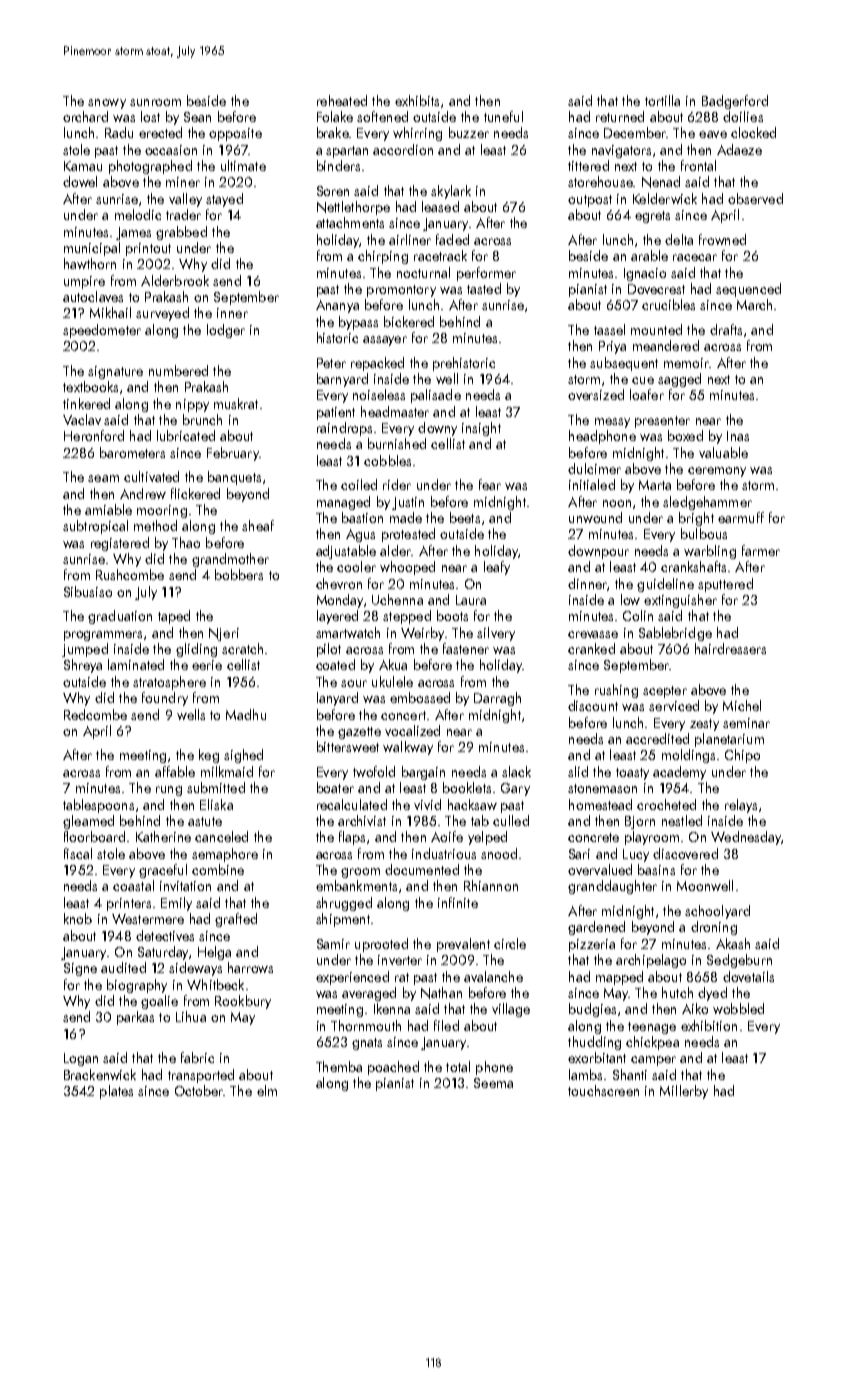  Describe the element at coordinates (81, 1059) in the screenshot. I see `Logan` at that location.
